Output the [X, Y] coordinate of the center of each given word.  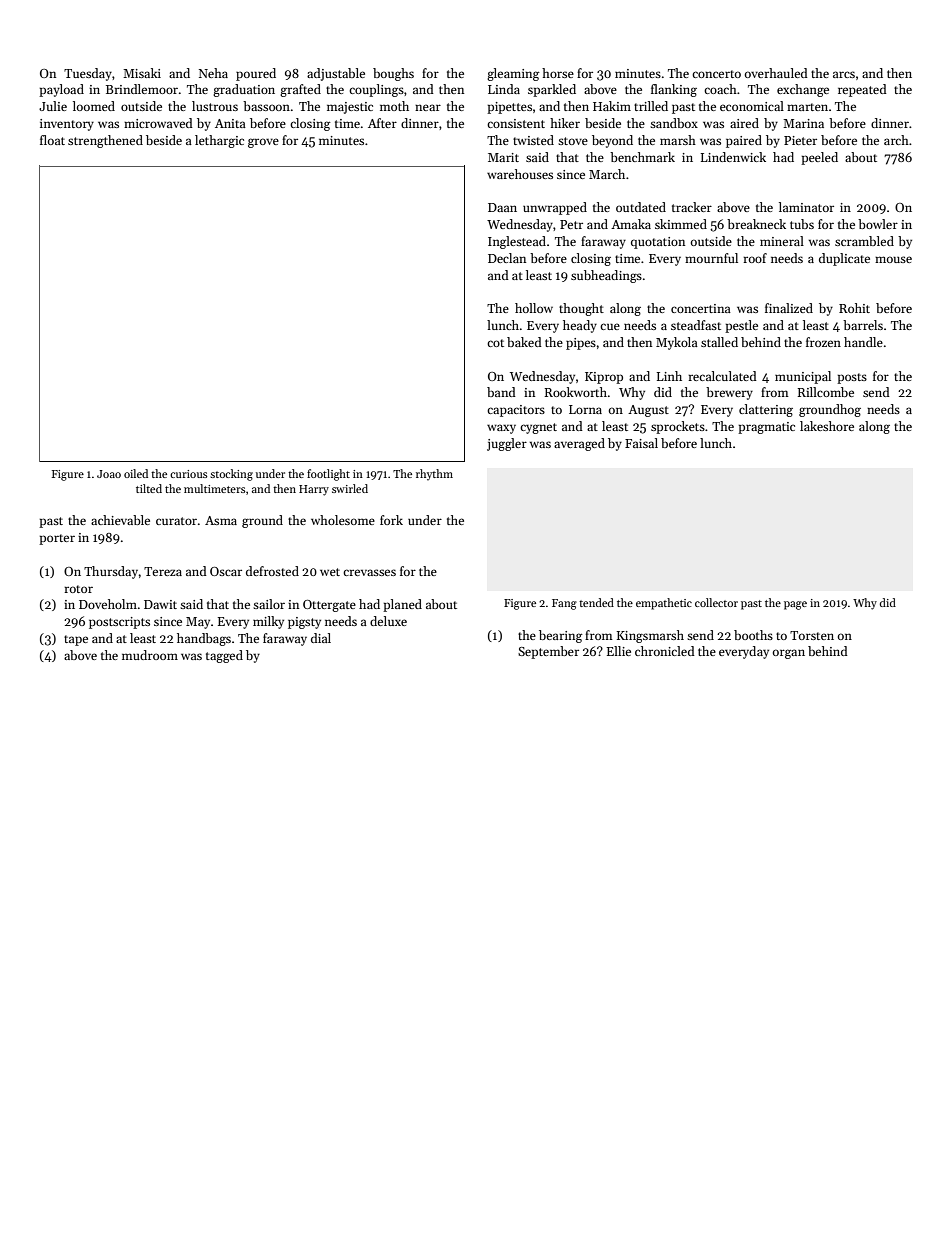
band [501, 392]
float [52, 140]
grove [263, 143]
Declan [507, 258]
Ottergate [329, 606]
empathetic [664, 604]
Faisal [641, 443]
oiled [136, 473]
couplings [376, 90]
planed [402, 605]
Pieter [800, 140]
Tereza [163, 571]
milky [268, 622]
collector [716, 602]
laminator [806, 207]
